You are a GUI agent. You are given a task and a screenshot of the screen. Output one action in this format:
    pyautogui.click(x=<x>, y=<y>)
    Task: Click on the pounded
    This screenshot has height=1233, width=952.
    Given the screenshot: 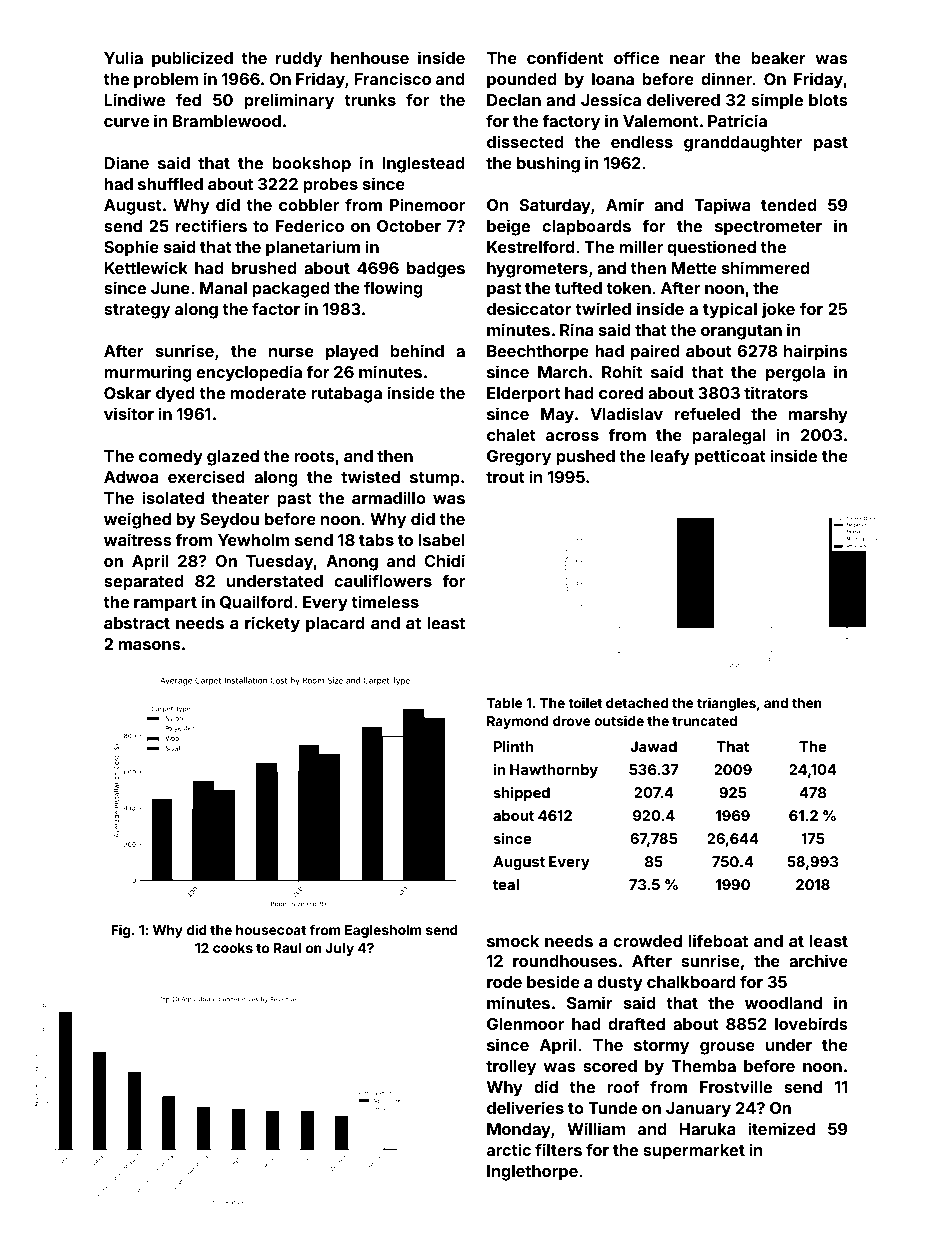 What is the action you would take?
    pyautogui.click(x=522, y=81)
